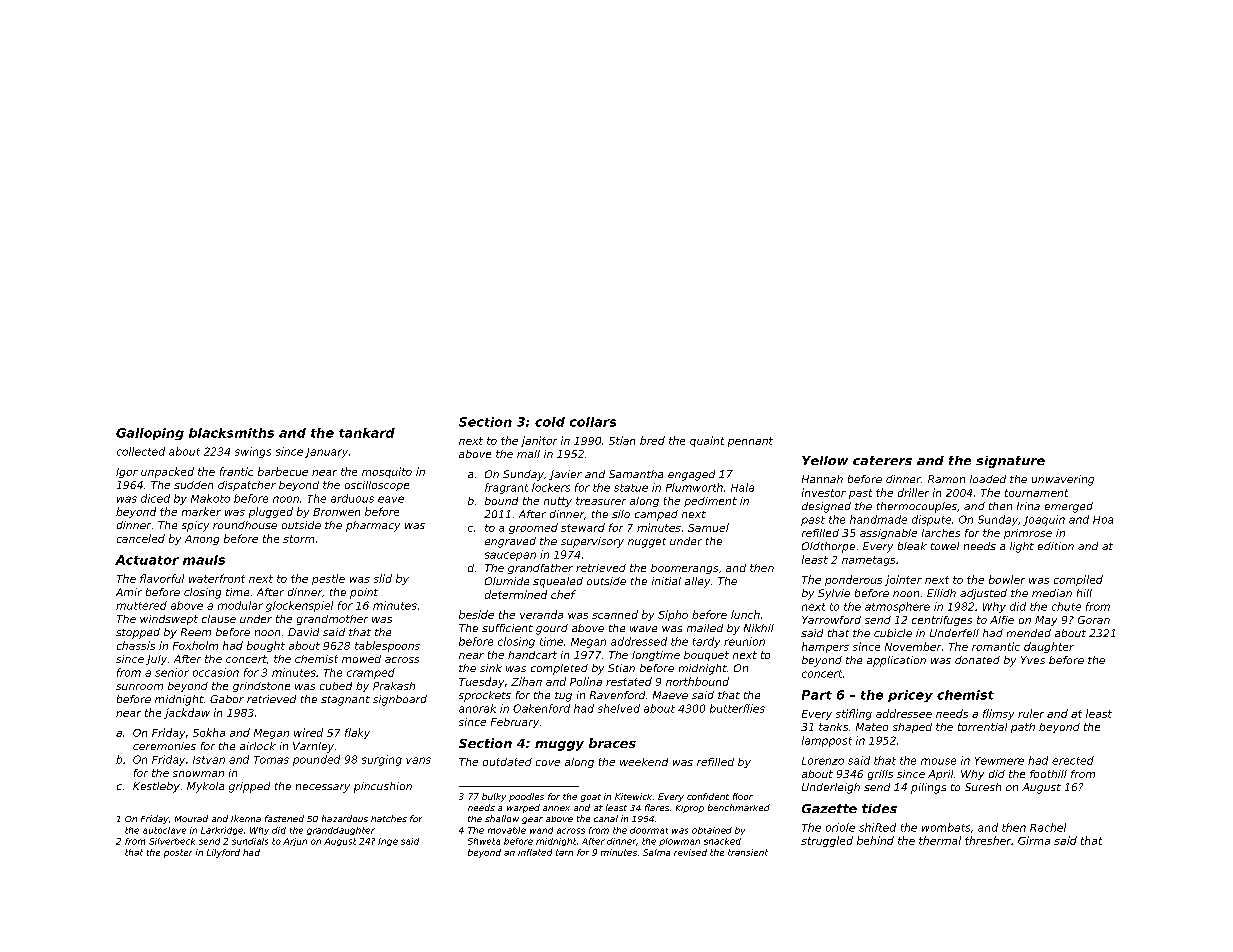 The width and height of the page is (1233, 952). What do you see at coordinates (516, 594) in the page?
I see `determined` at bounding box center [516, 594].
